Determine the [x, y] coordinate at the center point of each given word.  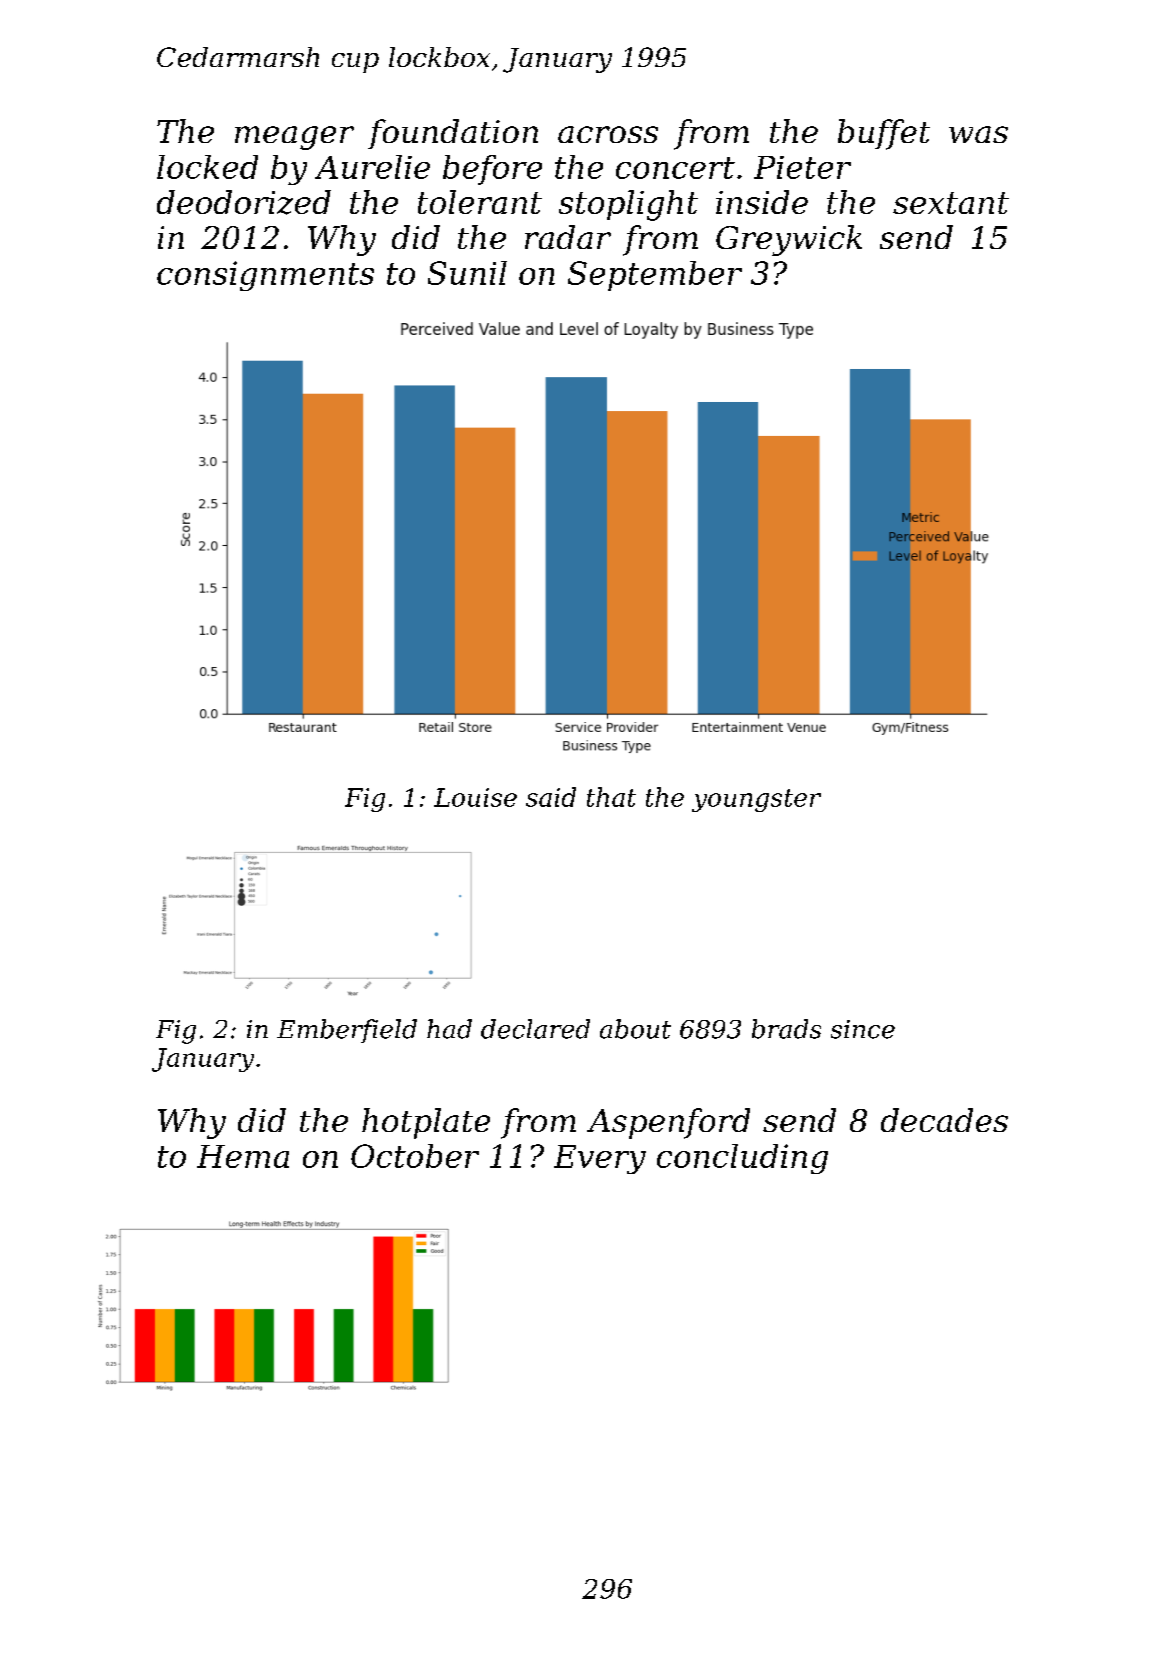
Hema [243, 1156]
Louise [475, 797]
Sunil [467, 273]
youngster [756, 800]
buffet [884, 134]
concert [675, 168]
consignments [265, 276]
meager [294, 138]
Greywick [789, 240]
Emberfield [347, 1031]
